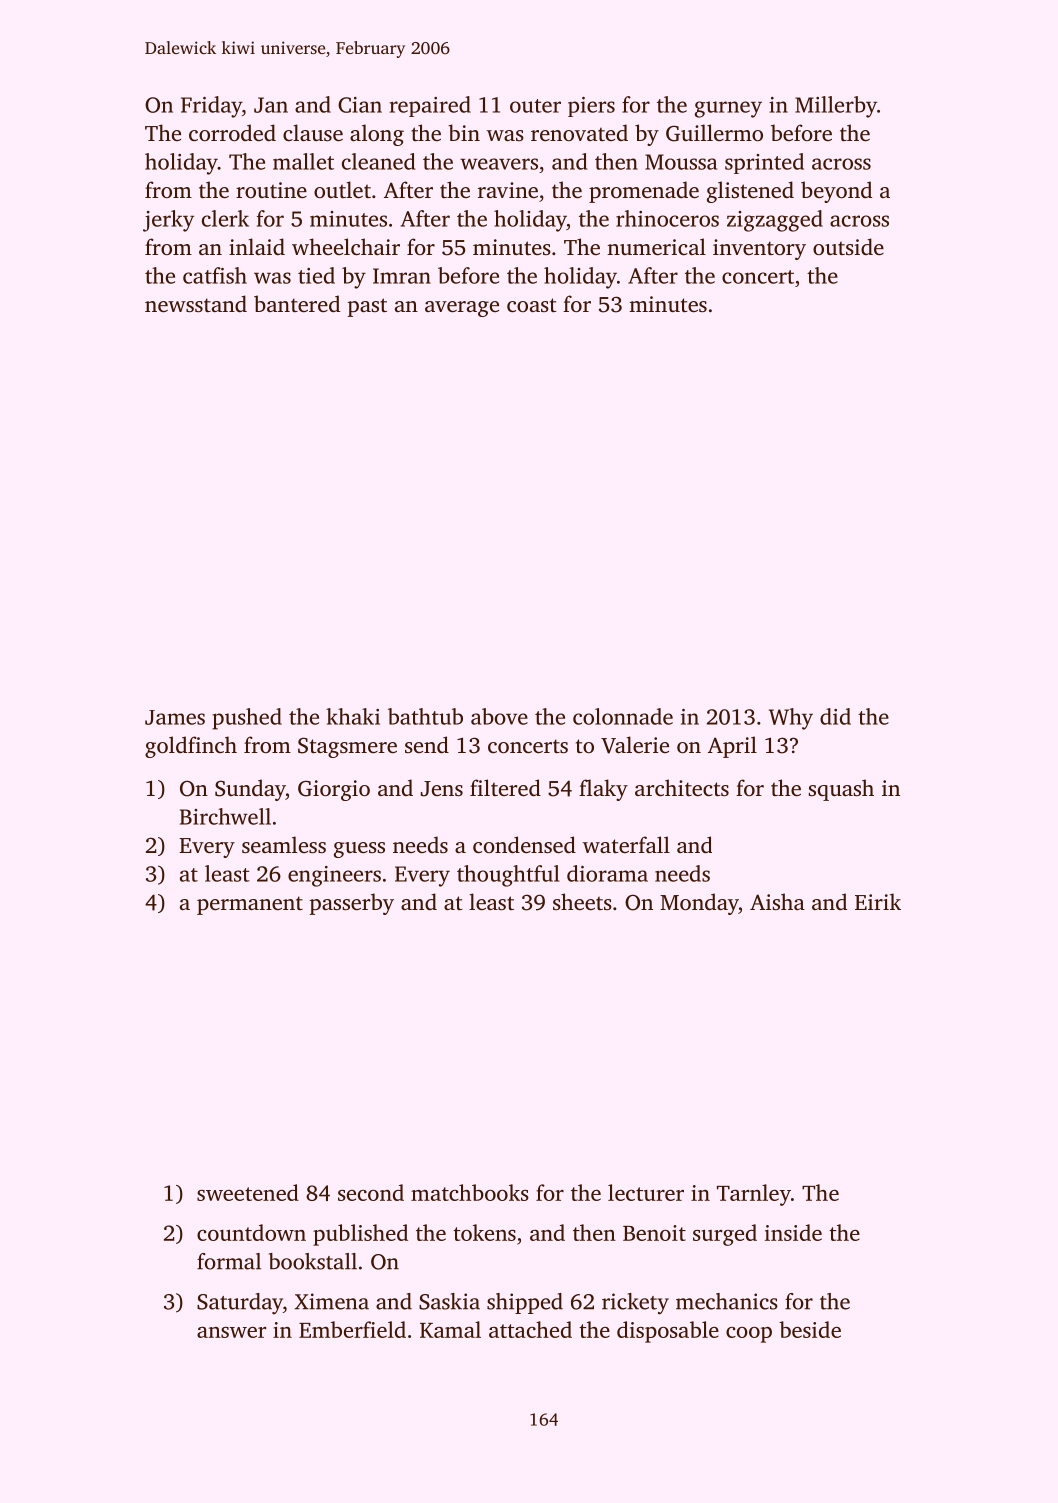  What do you see at coordinates (442, 789) in the screenshot?
I see `Jens` at bounding box center [442, 789].
